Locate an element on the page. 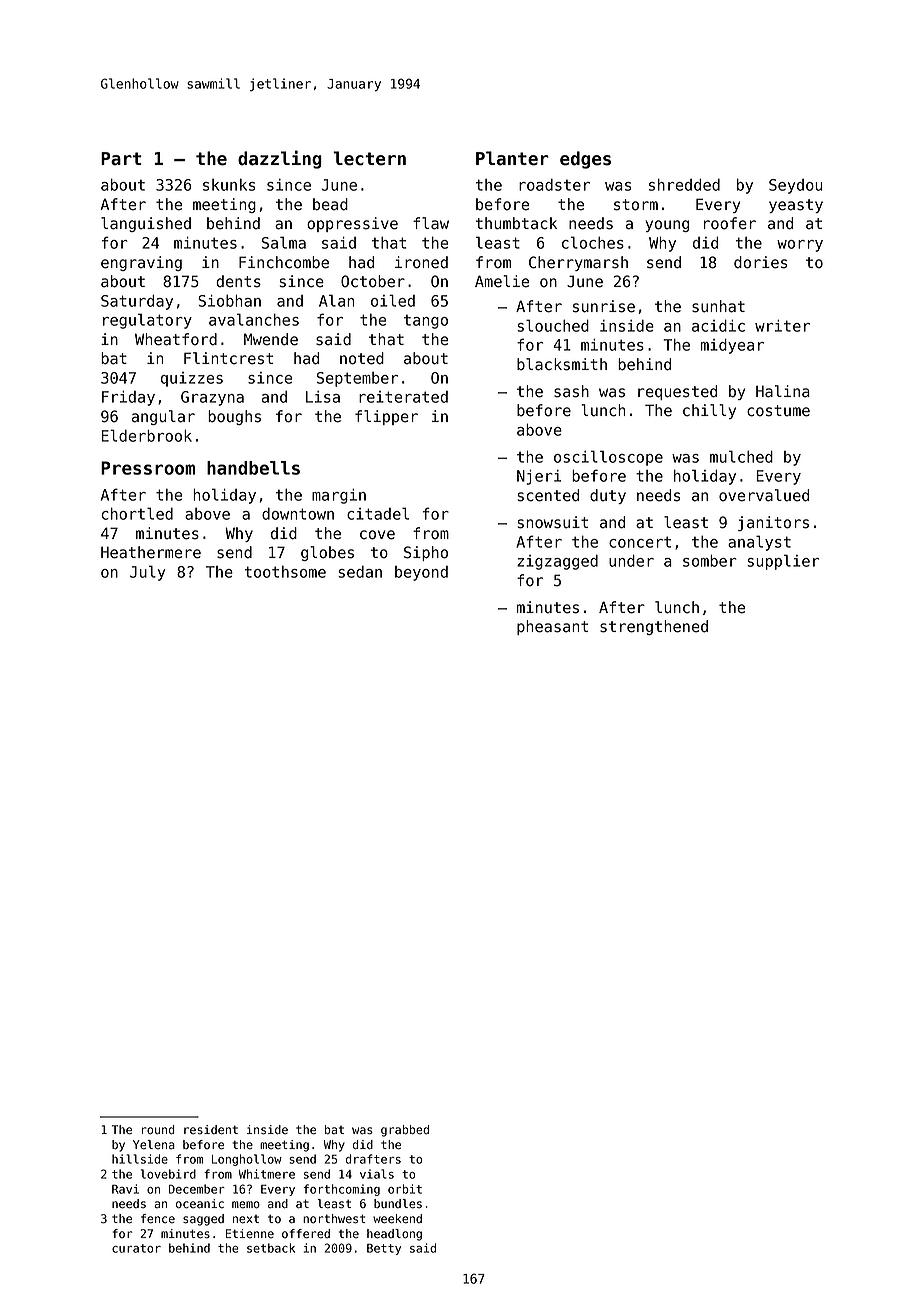 This image has width=924, height=1314. pheasant is located at coordinates (552, 627).
